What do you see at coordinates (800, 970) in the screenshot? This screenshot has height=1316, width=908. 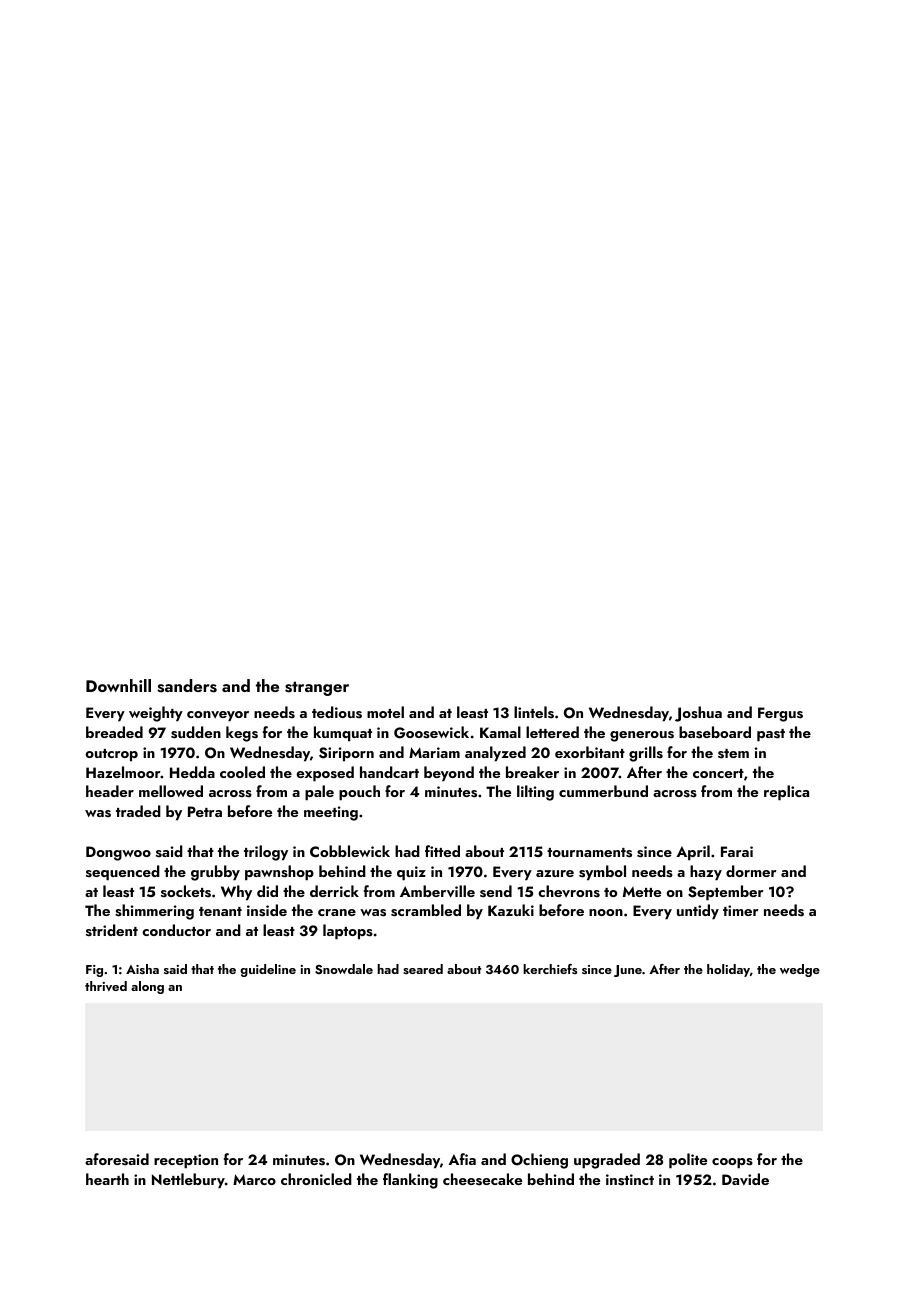 I see `wedge` at bounding box center [800, 970].
